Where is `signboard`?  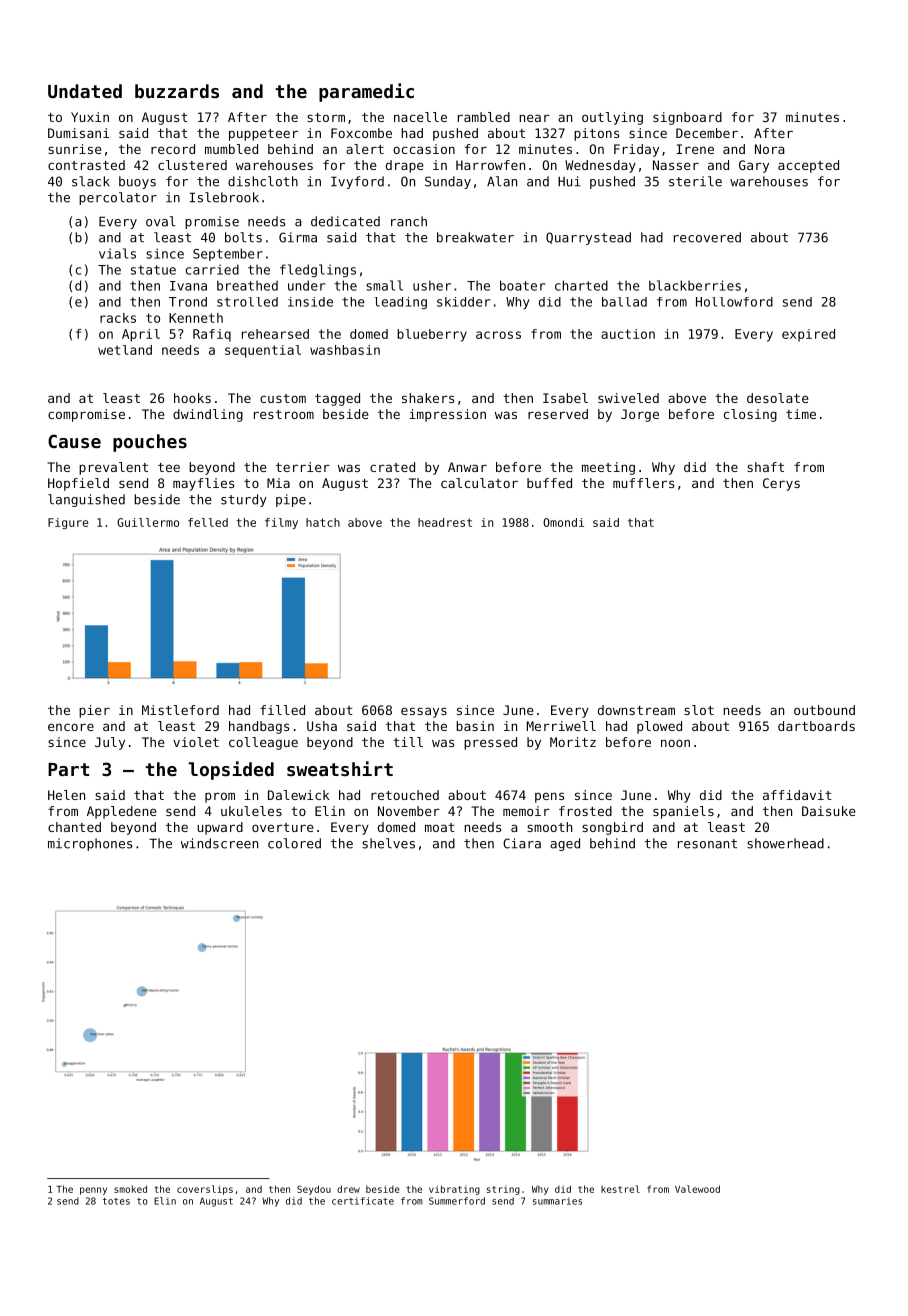
signboard is located at coordinates (687, 118).
